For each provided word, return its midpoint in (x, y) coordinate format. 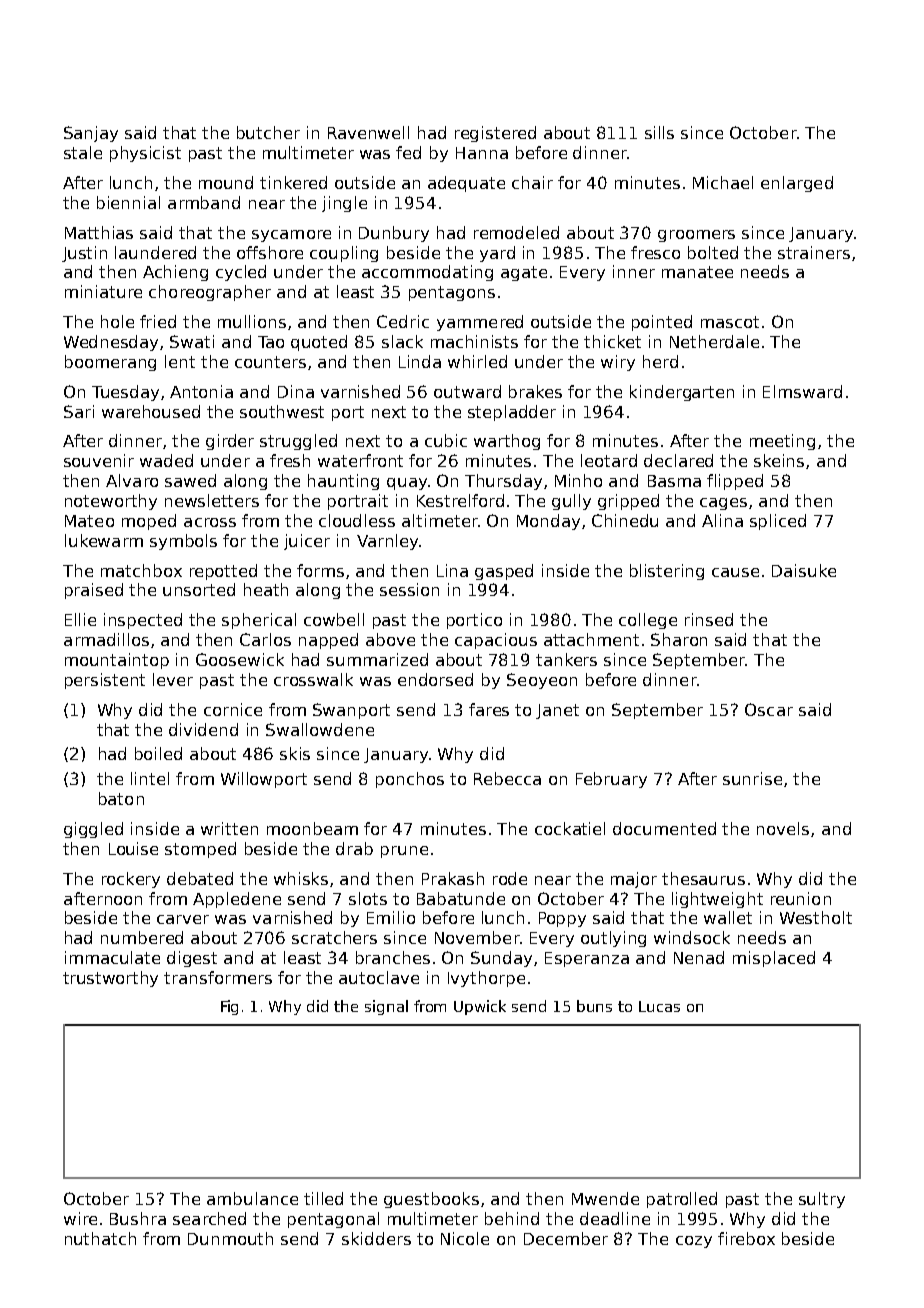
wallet (728, 917)
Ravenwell (368, 132)
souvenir (99, 460)
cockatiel (570, 828)
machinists (474, 341)
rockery (131, 880)
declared (678, 460)
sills (659, 132)
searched (209, 1218)
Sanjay (91, 134)
